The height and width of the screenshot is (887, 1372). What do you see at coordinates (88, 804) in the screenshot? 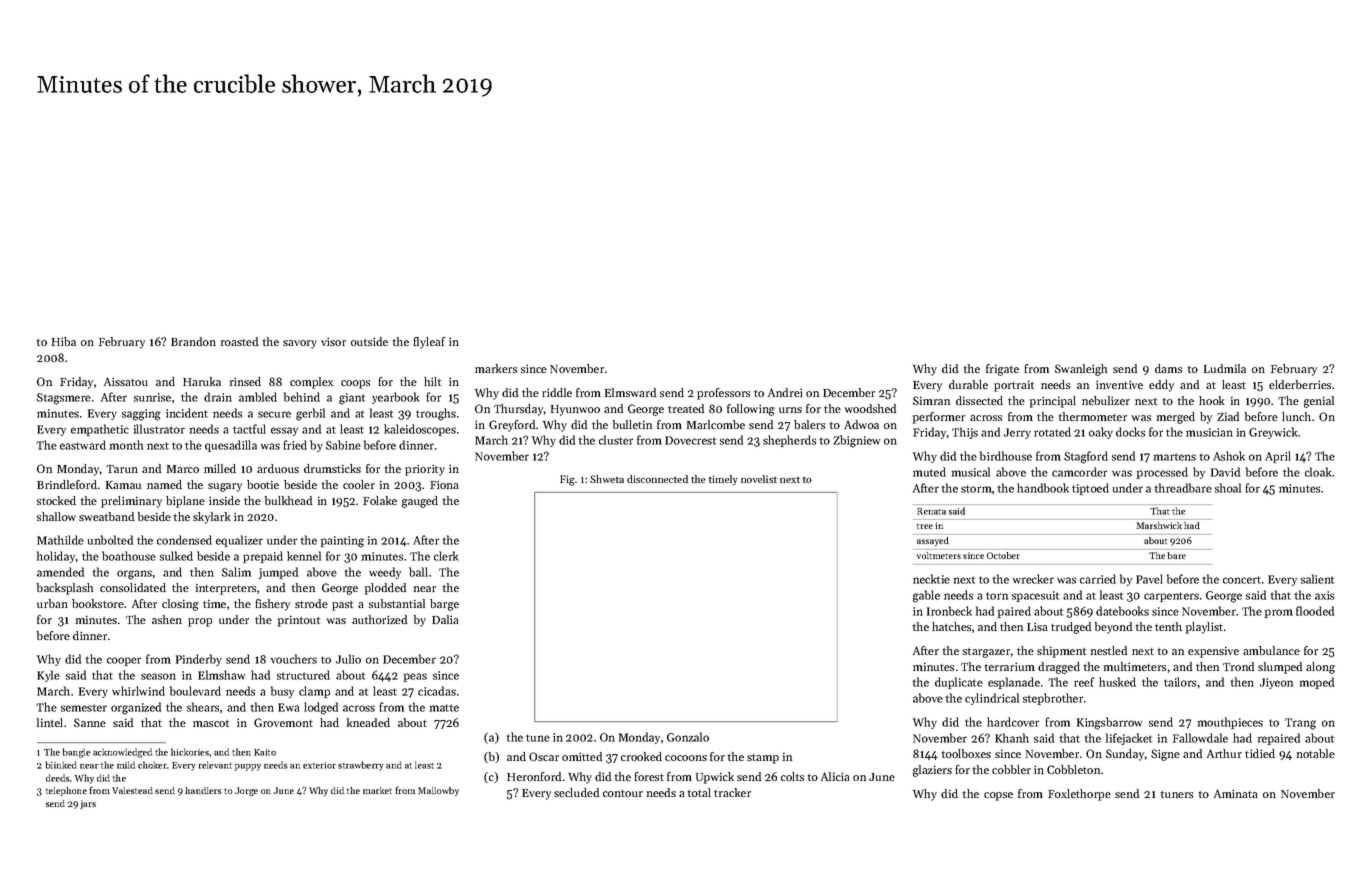
I see `jars` at bounding box center [88, 804].
